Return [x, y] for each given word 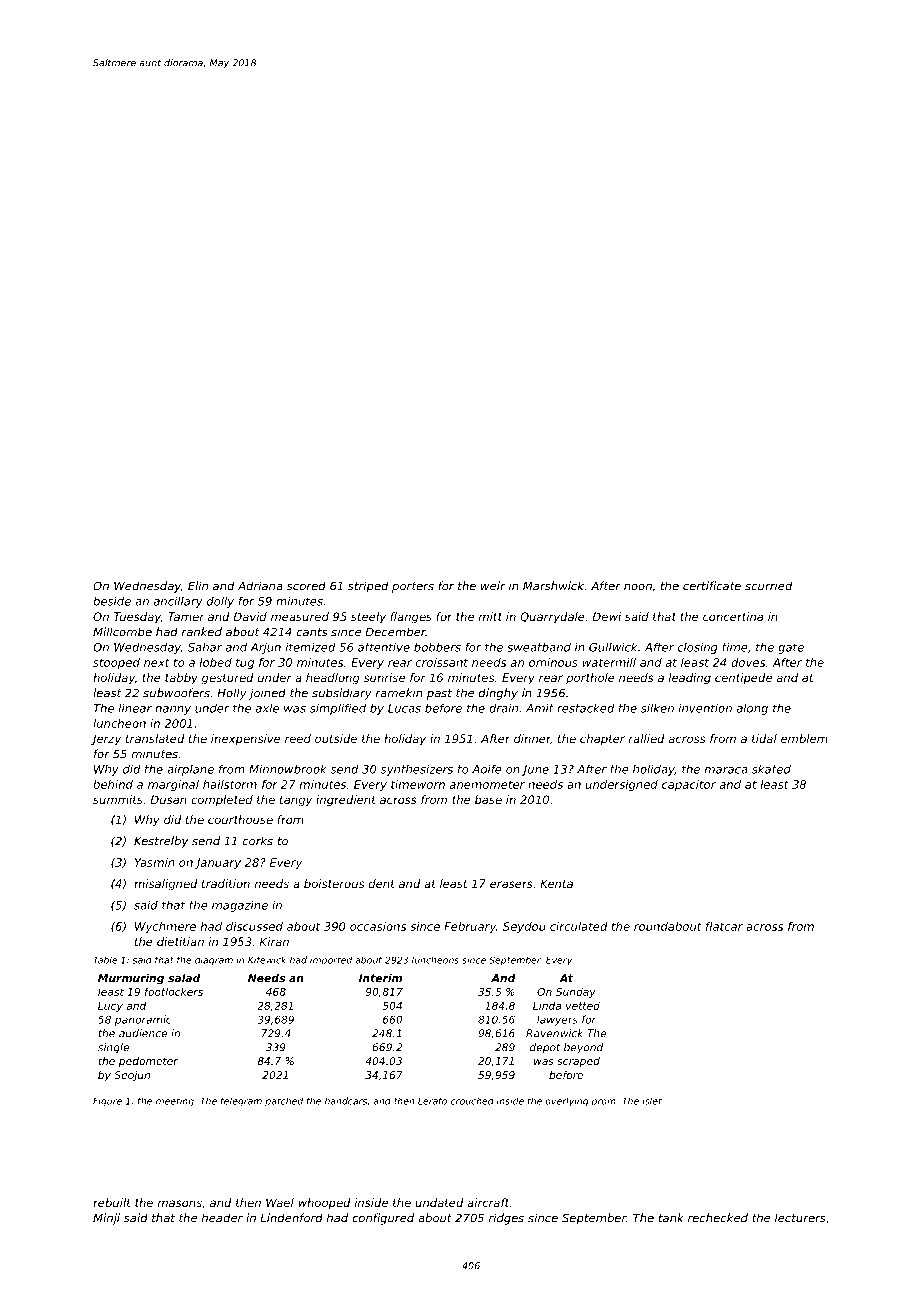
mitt [490, 616]
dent [382, 883]
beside [112, 601]
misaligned [166, 885]
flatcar [724, 926]
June [535, 770]
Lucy [110, 1007]
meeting [175, 1101]
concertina [733, 616]
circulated [579, 926]
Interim [380, 978]
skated [771, 769]
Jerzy [106, 740]
